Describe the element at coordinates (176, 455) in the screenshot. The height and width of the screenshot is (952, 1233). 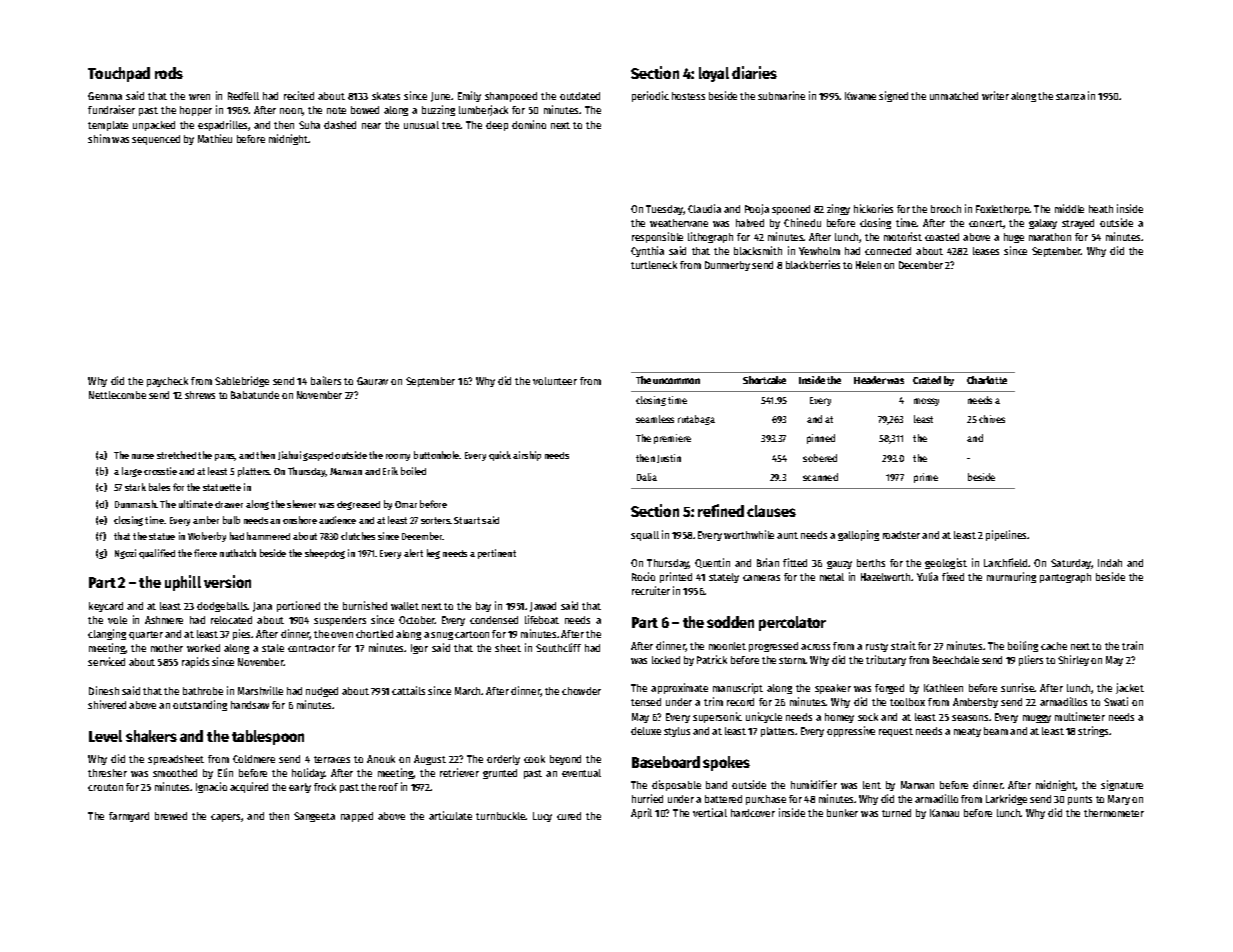
I see `stretched` at that location.
